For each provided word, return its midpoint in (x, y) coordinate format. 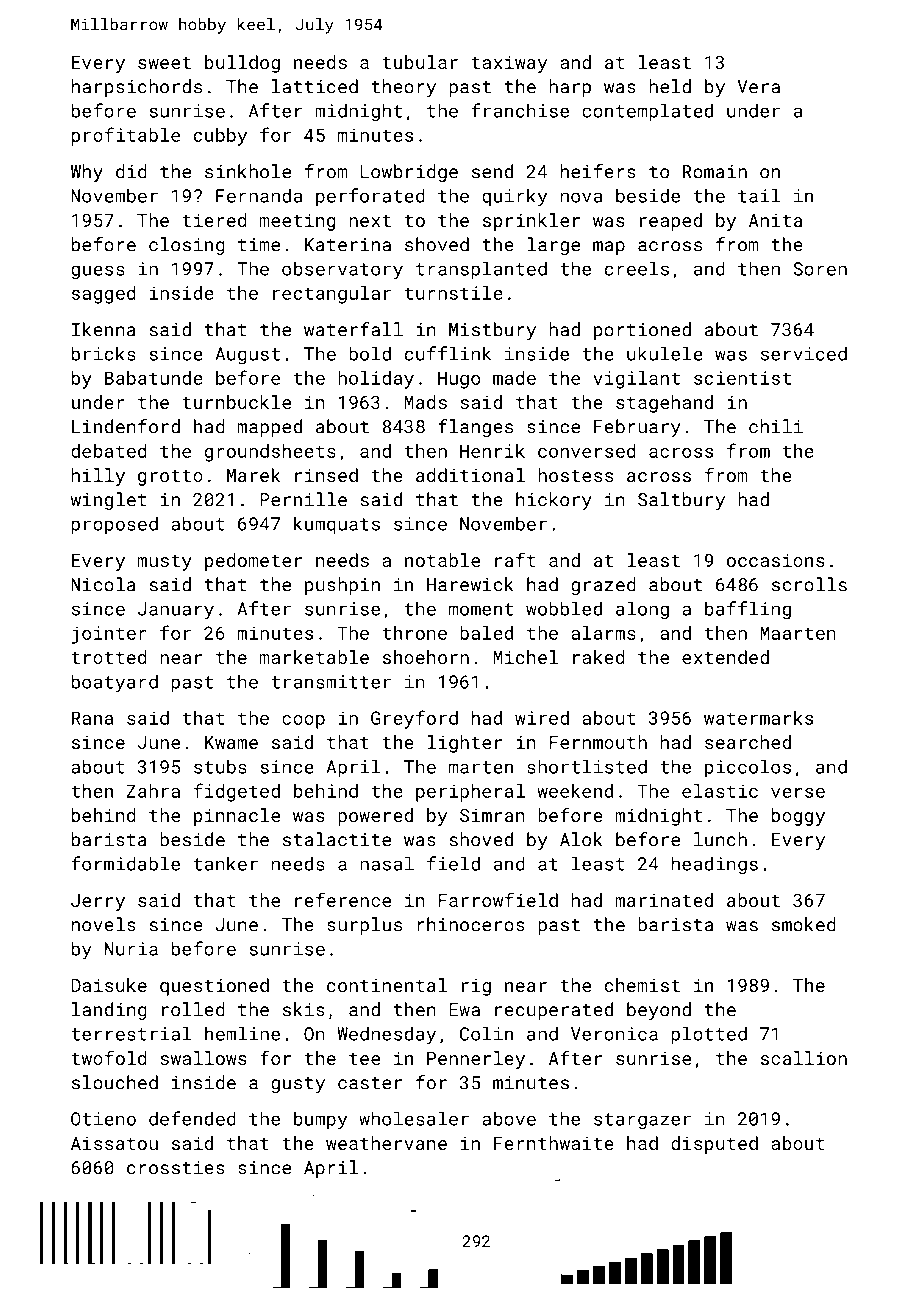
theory (403, 88)
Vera (759, 87)
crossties (176, 1168)
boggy (798, 817)
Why (87, 173)
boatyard (115, 683)
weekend (575, 791)
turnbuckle (236, 402)
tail (759, 195)
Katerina (348, 245)
